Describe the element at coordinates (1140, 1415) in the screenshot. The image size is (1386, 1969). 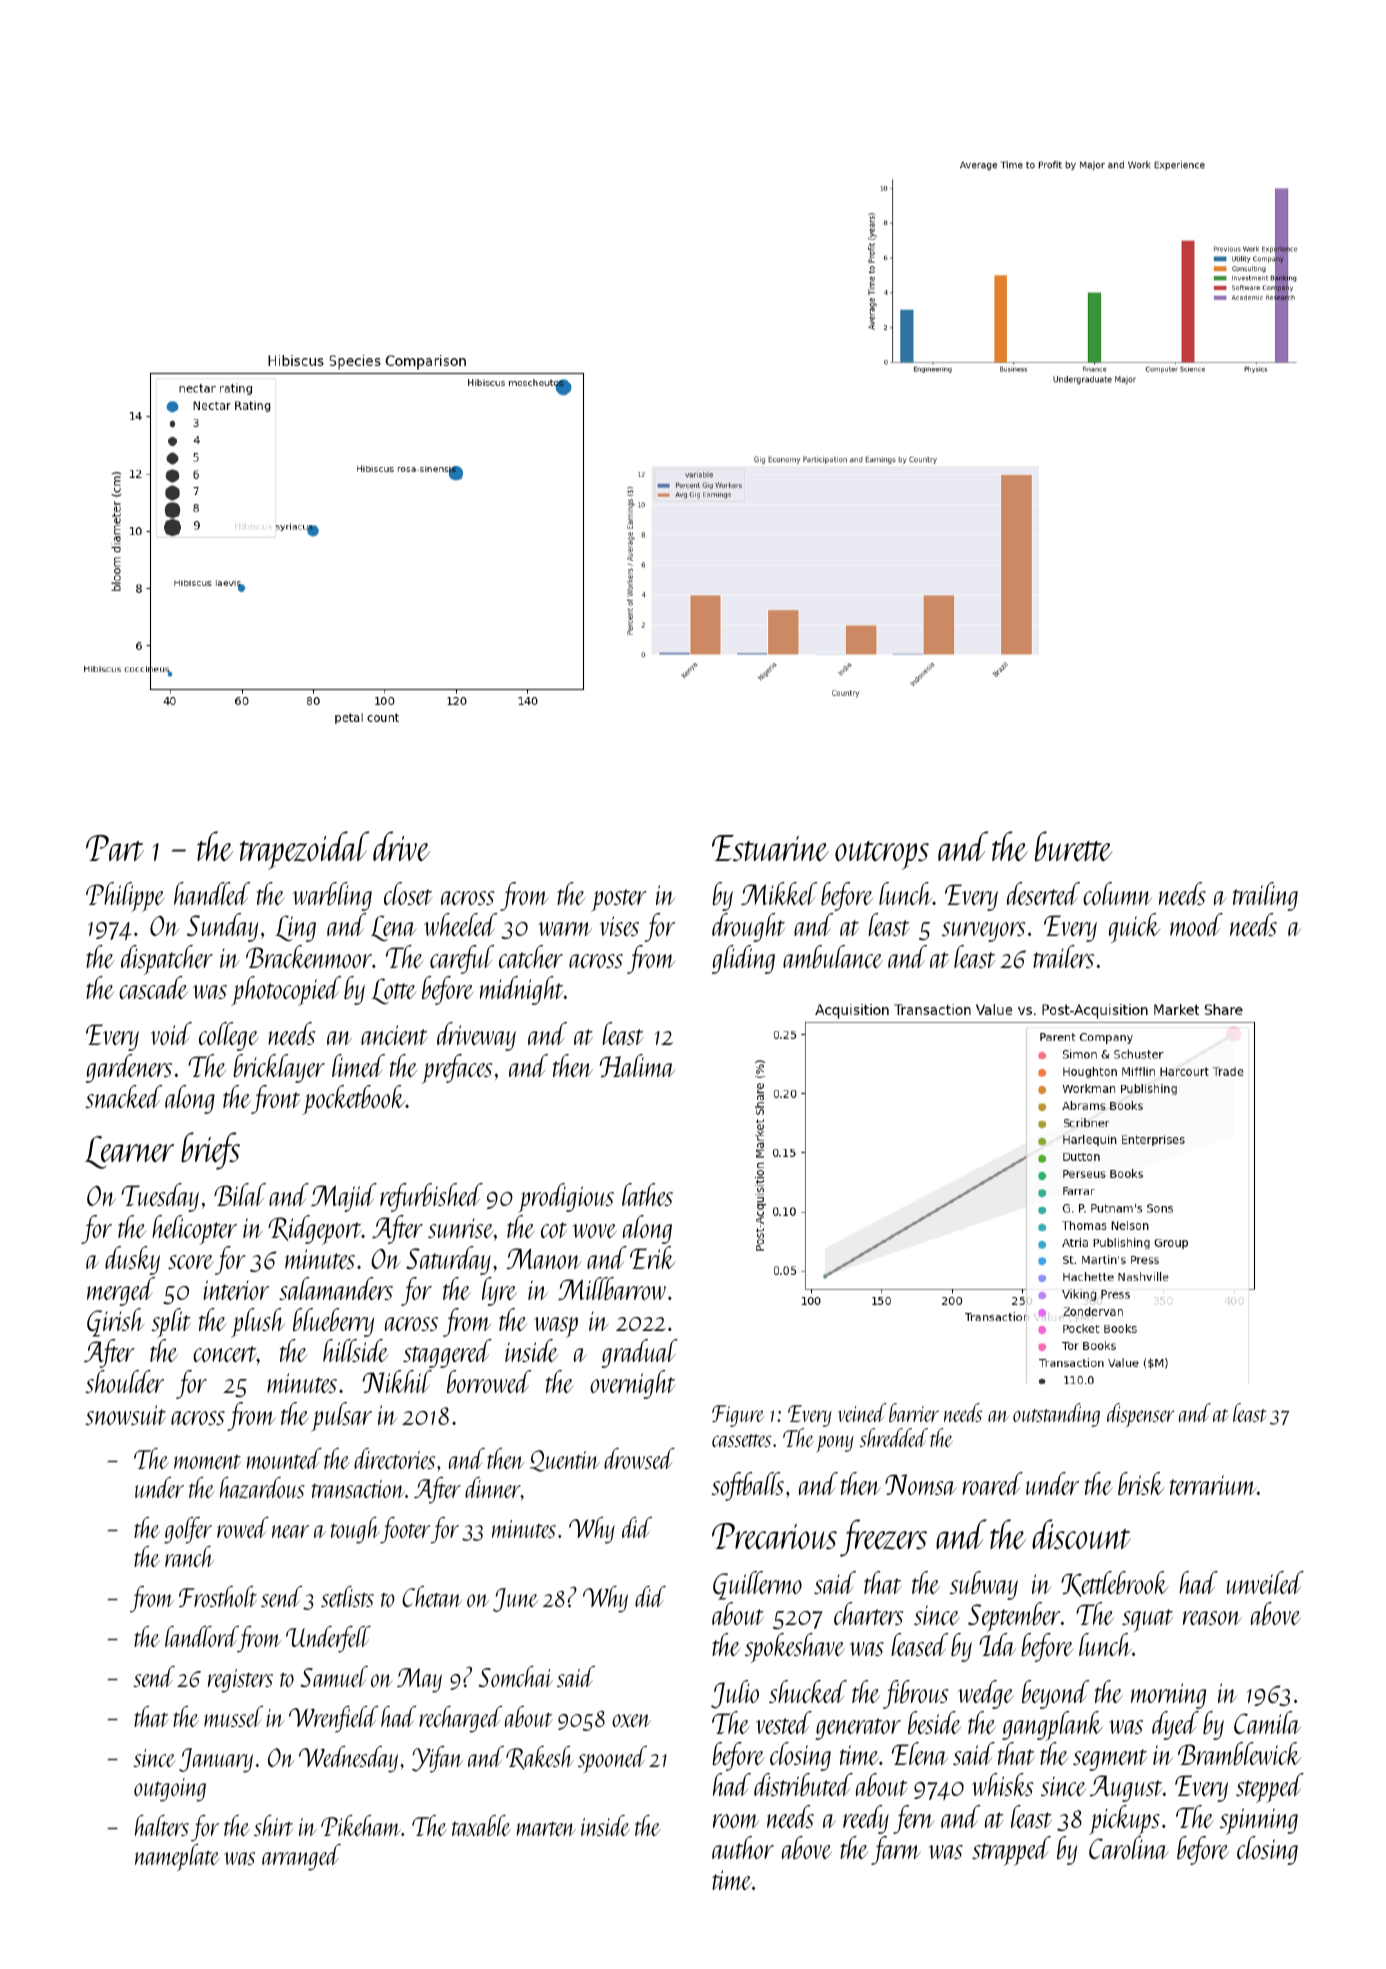
I see `dispenser` at that location.
